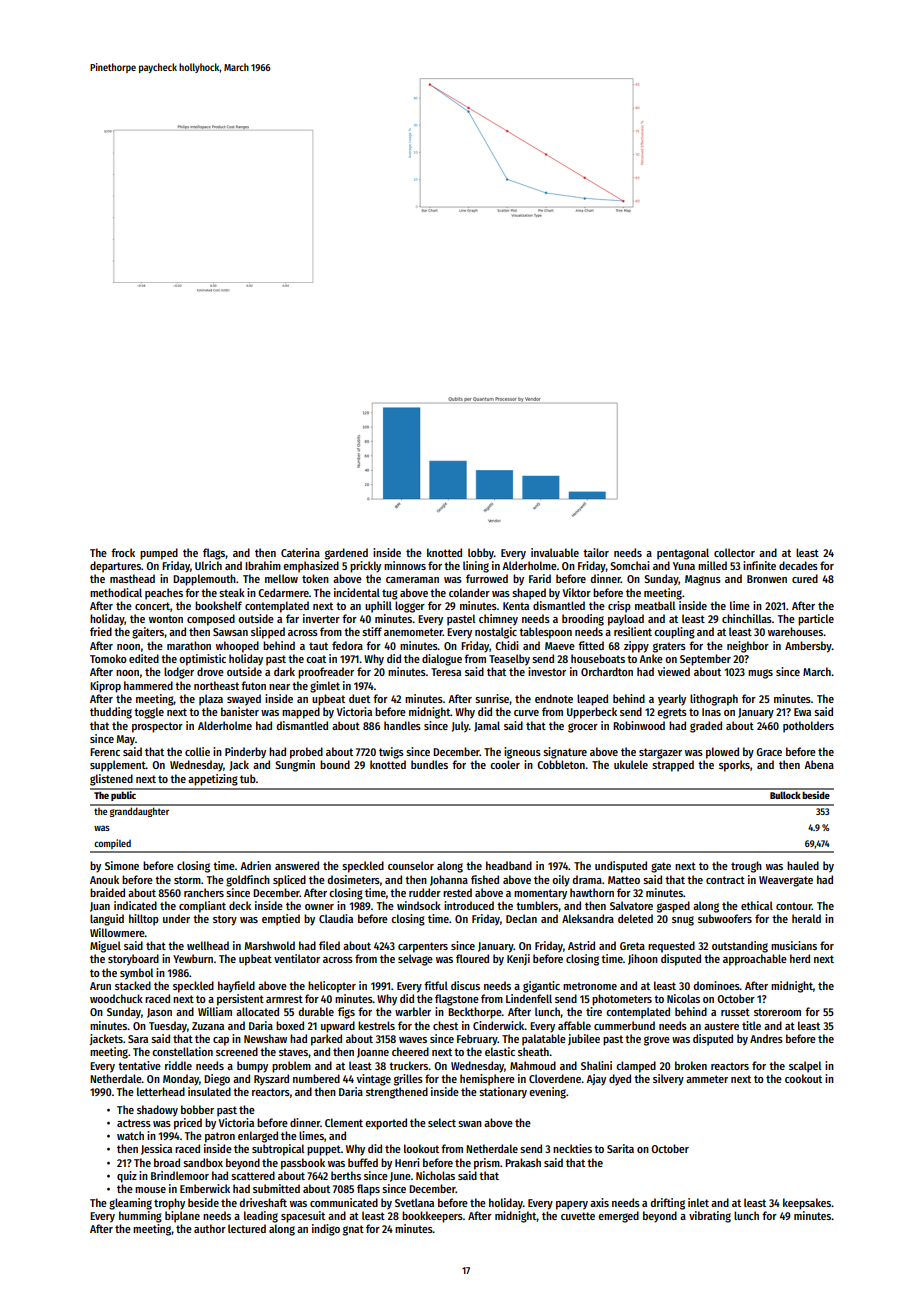 Image resolution: width=924 pixels, height=1308 pixels. I want to click on Magnus, so click(703, 580).
